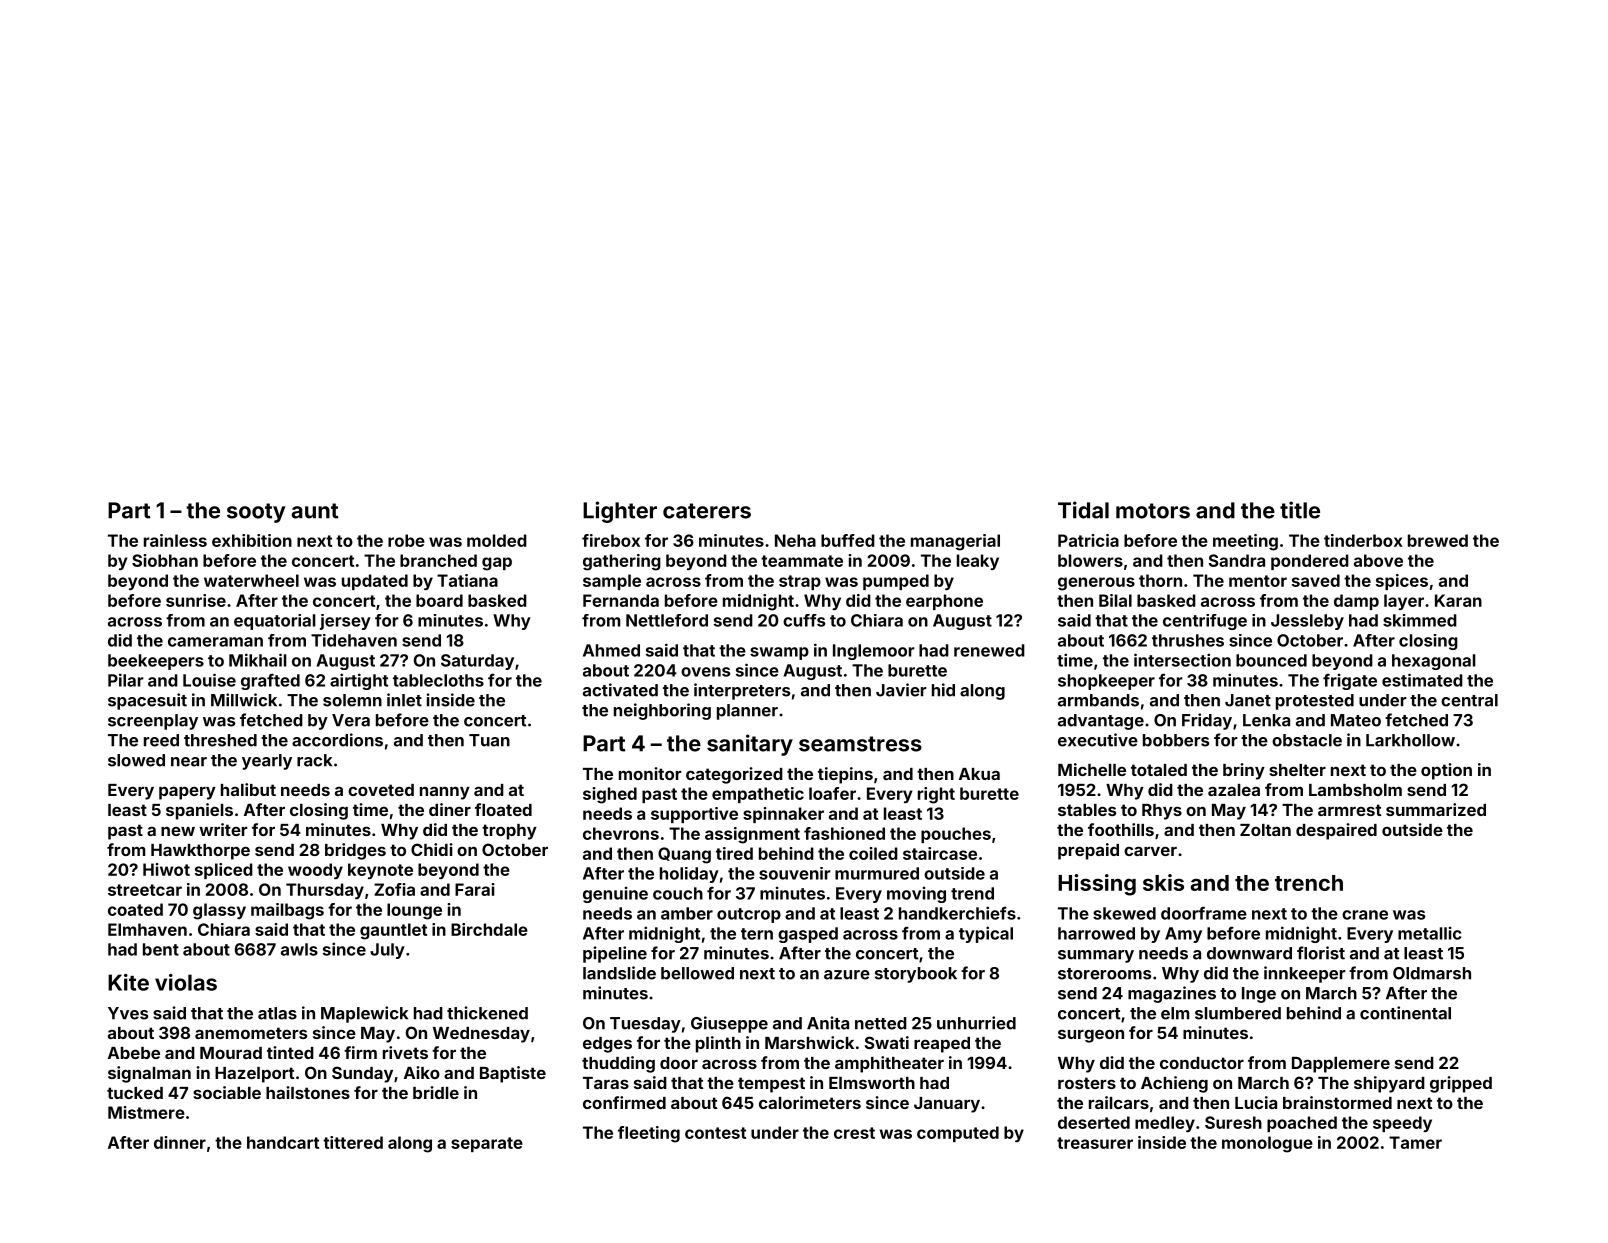 The width and height of the screenshot is (1608, 1243). I want to click on computed, so click(958, 1134).
